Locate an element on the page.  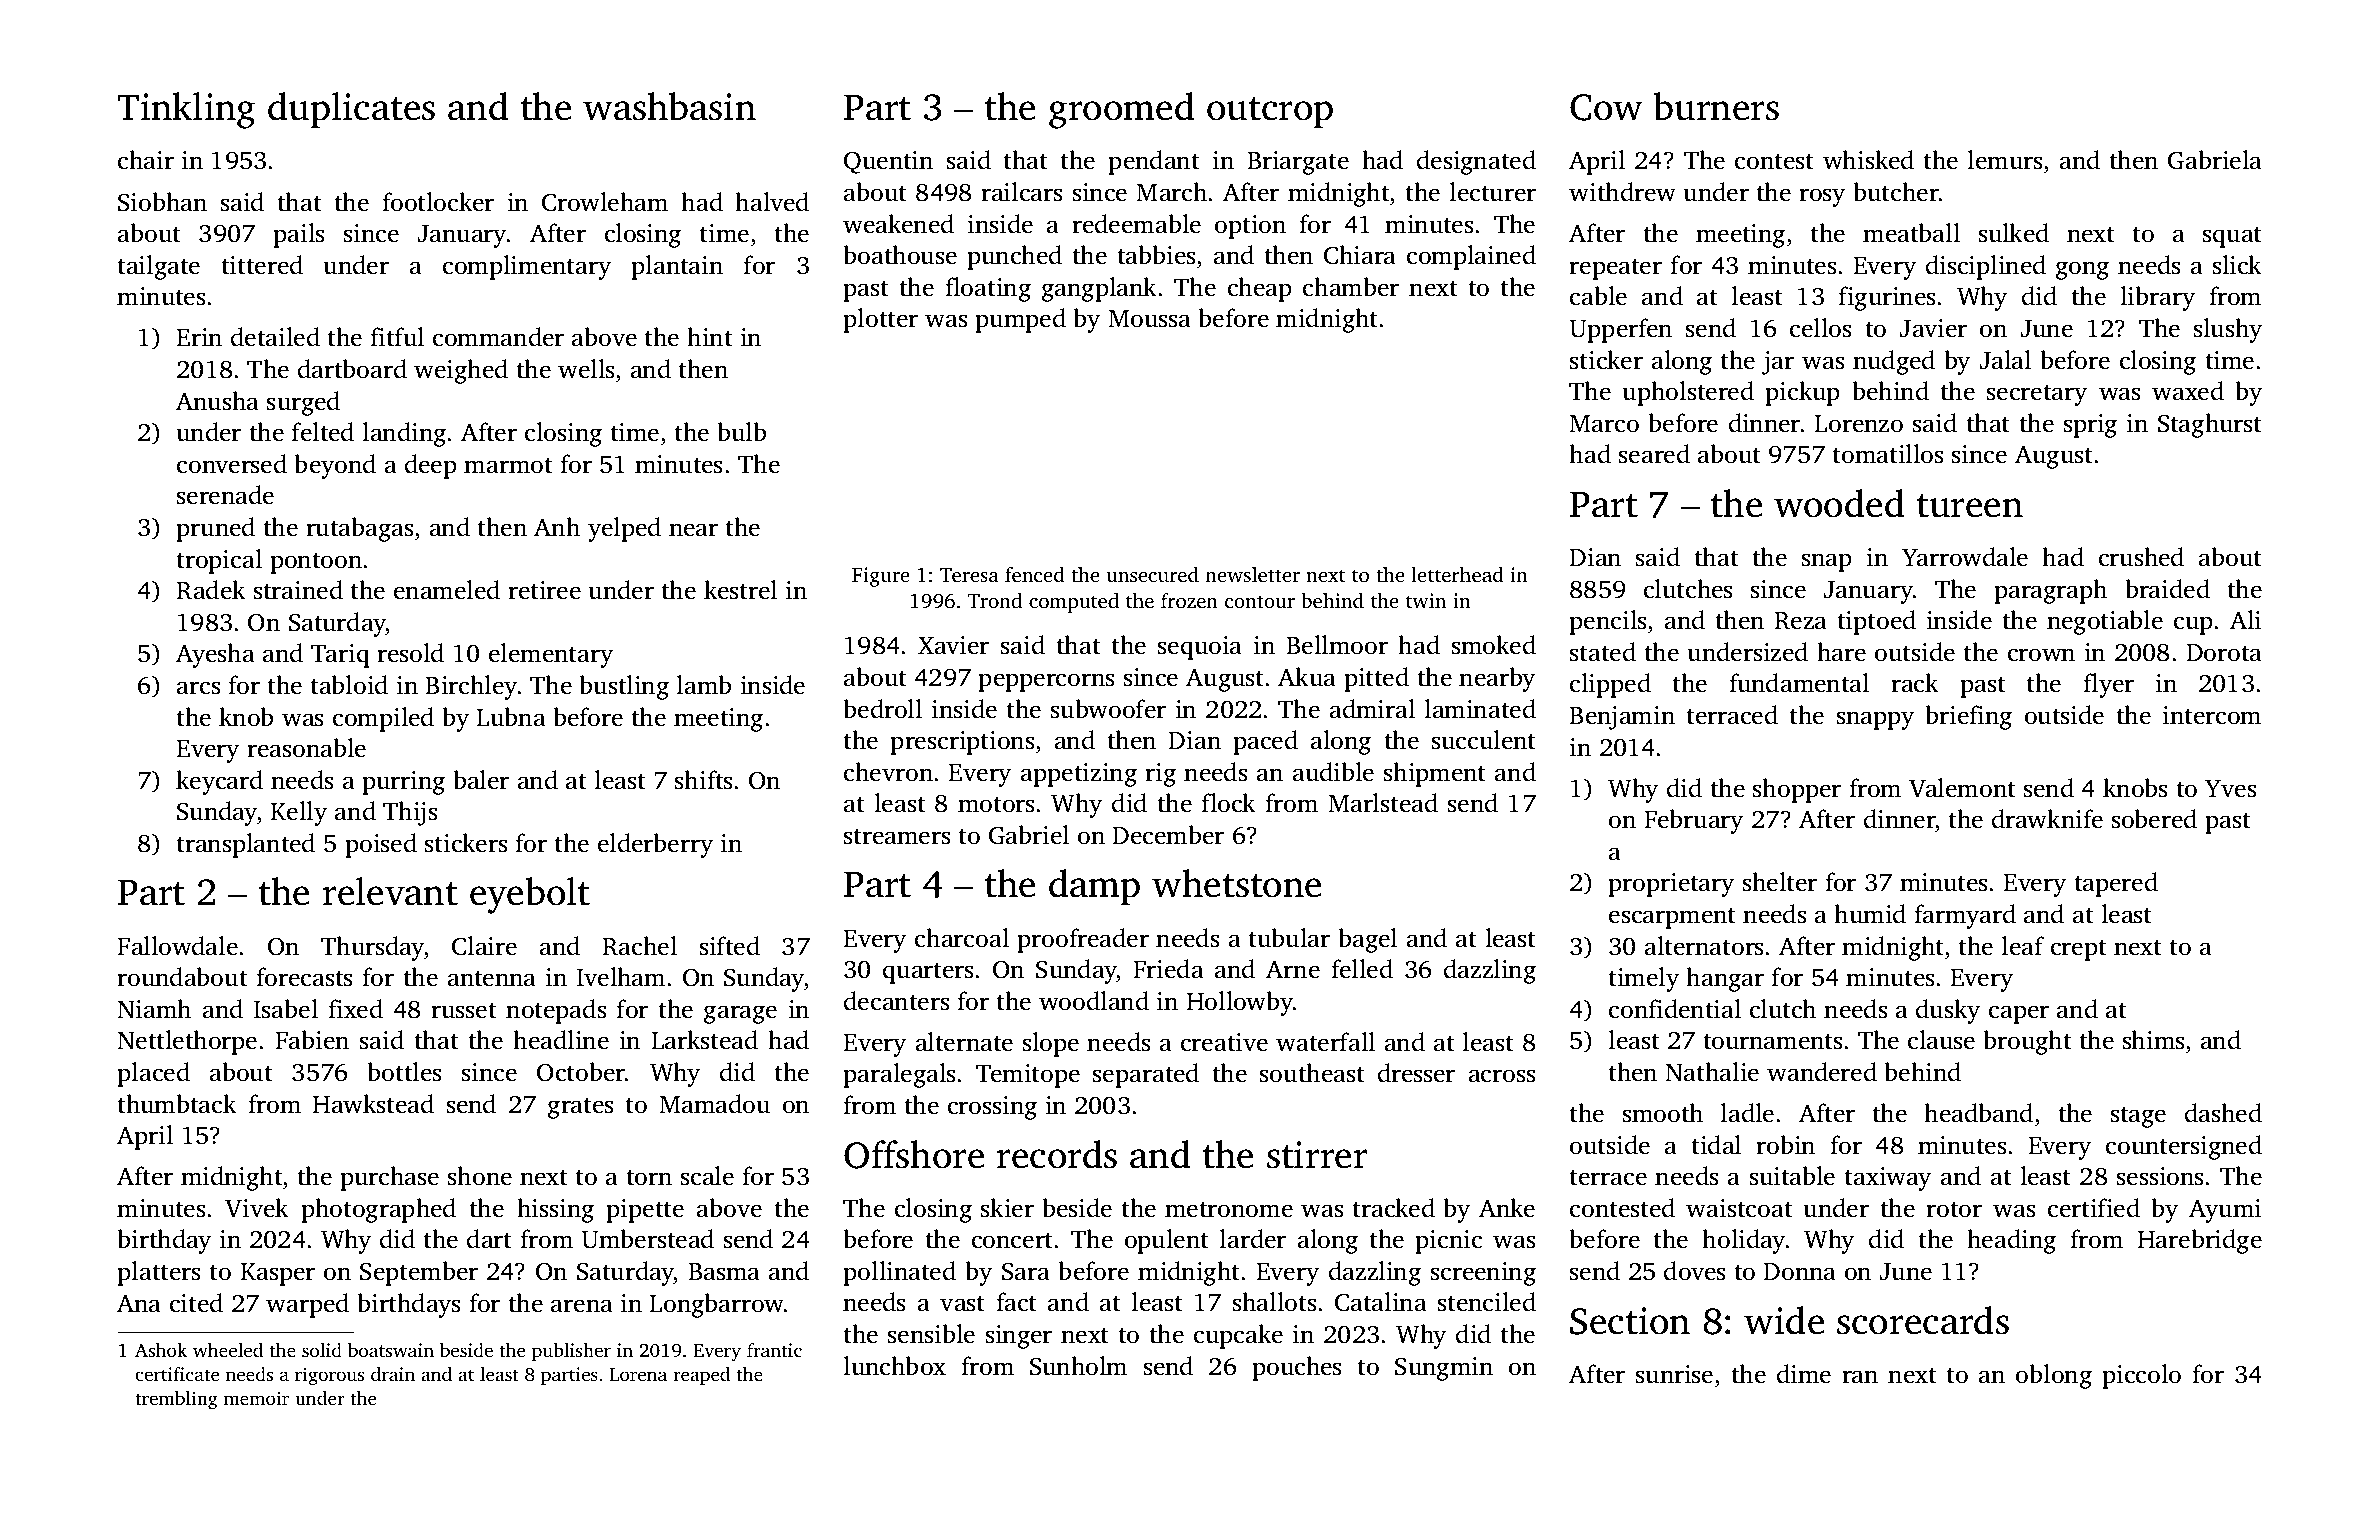
Ana is located at coordinates (139, 1303).
